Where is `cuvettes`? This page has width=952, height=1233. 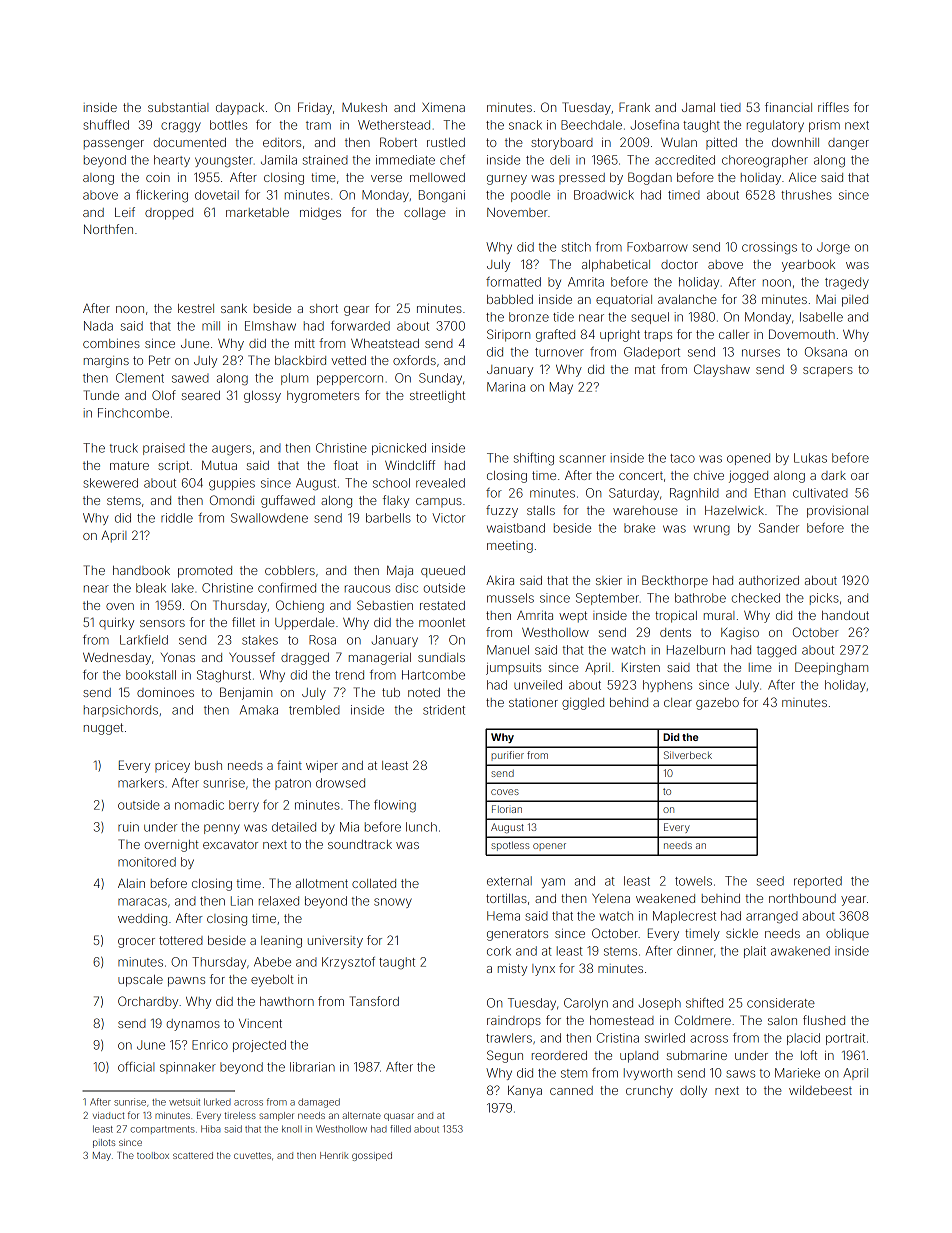 cuvettes is located at coordinates (252, 1155).
